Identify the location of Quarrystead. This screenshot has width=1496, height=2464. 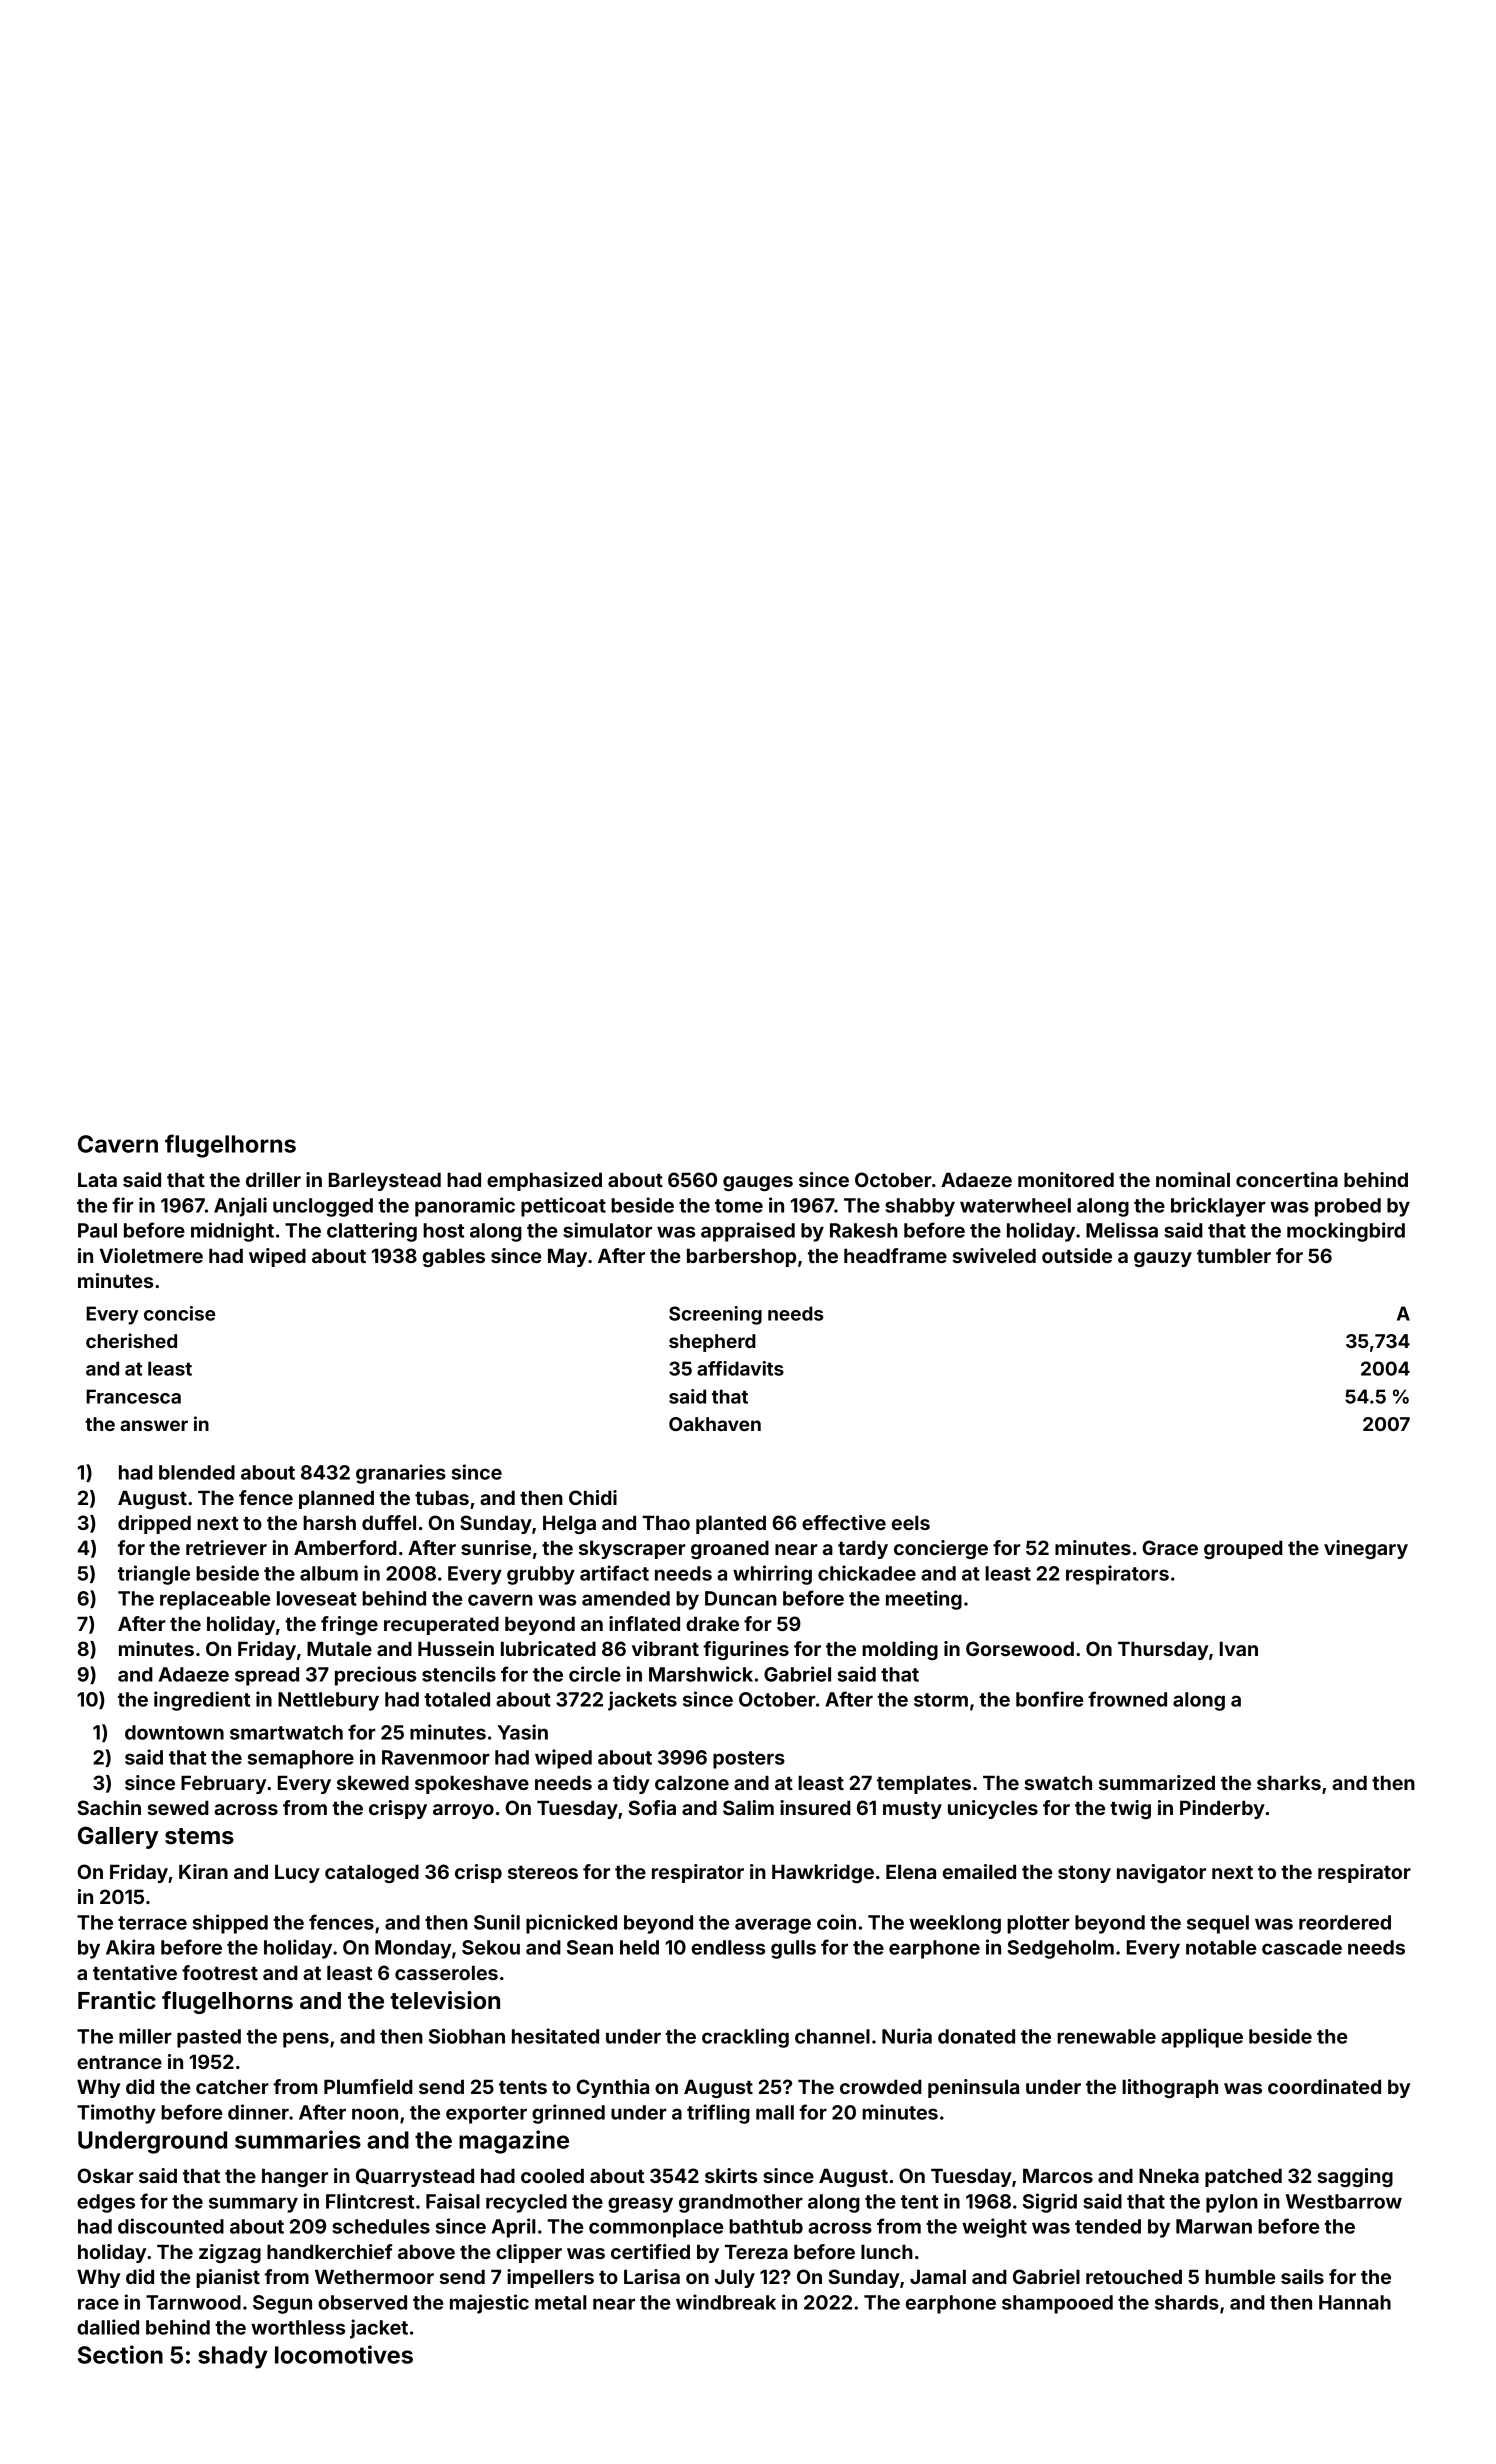
(415, 2177).
